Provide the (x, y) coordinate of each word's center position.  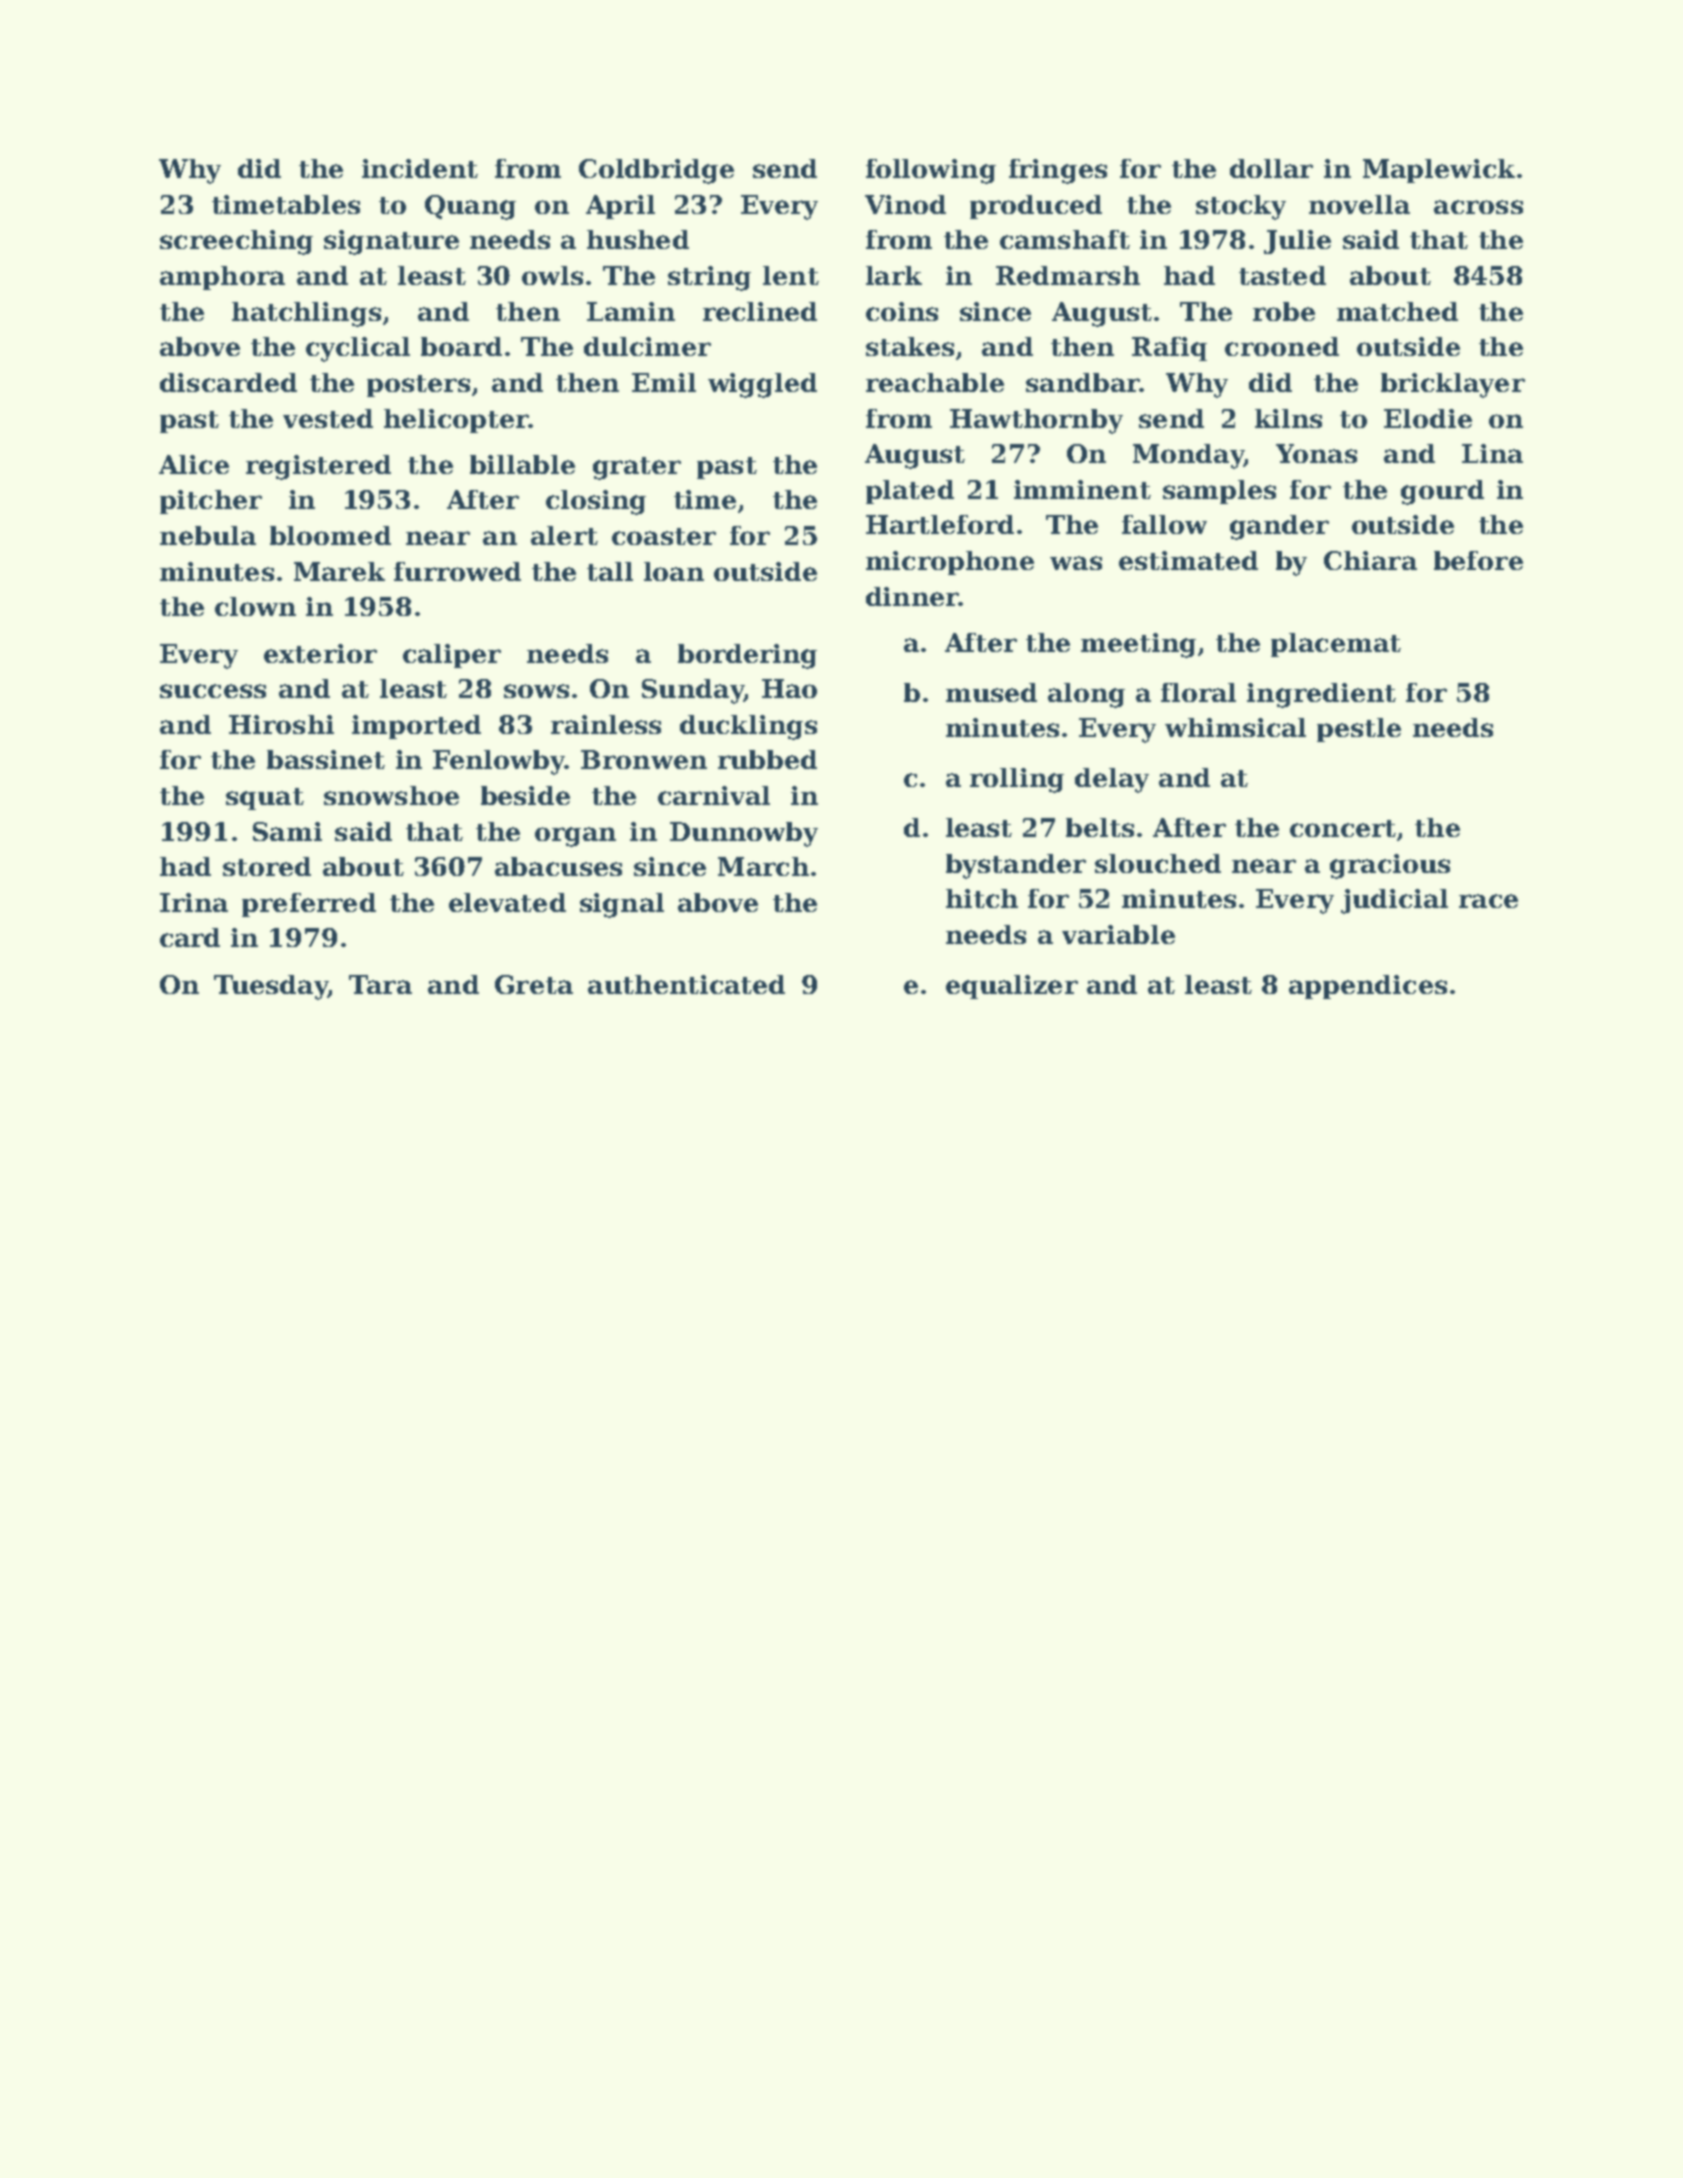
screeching (236, 242)
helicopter (456, 421)
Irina (194, 902)
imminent (1082, 489)
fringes (1058, 171)
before (1478, 560)
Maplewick (1439, 171)
